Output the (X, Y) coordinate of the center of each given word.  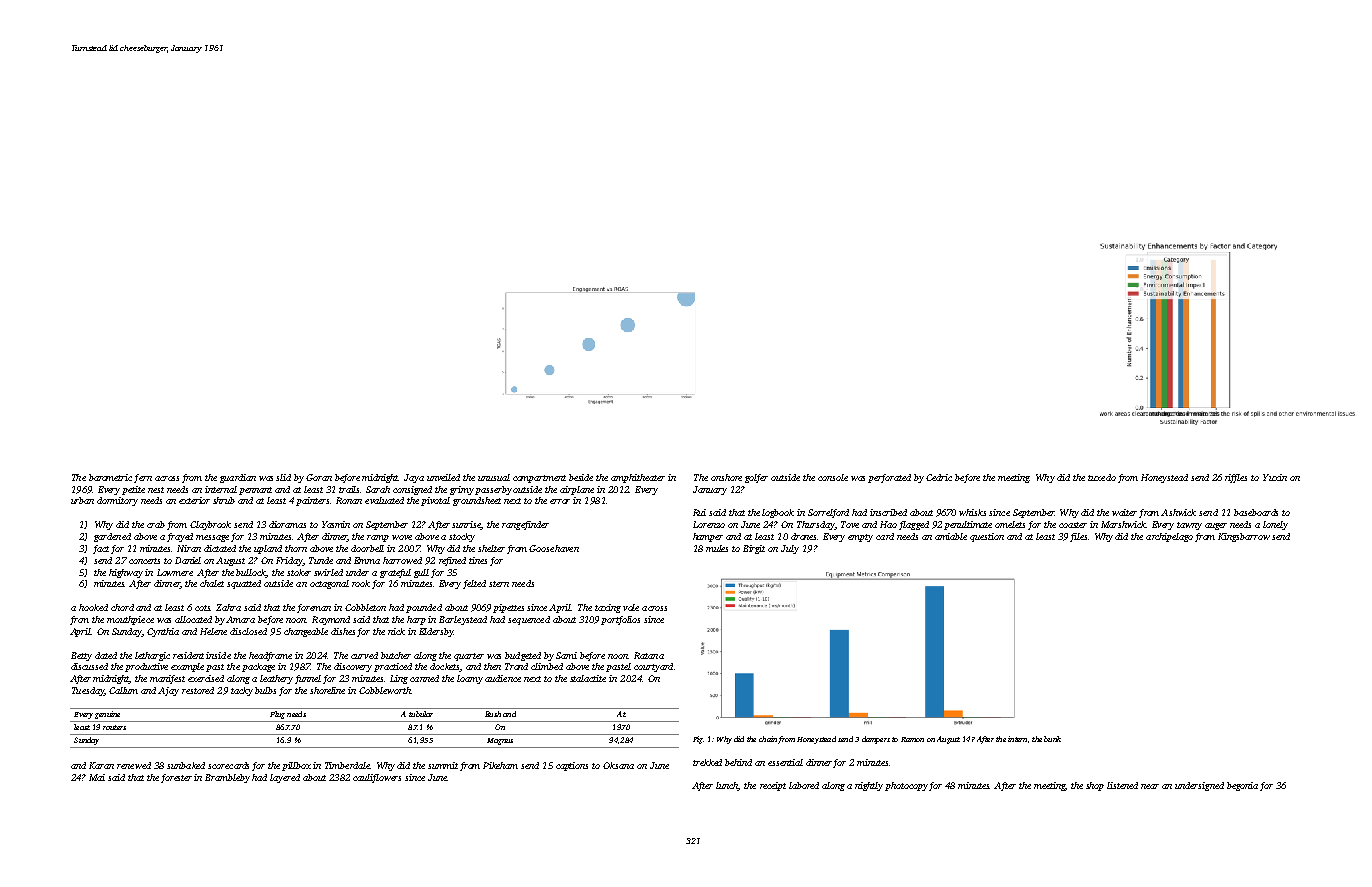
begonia (1242, 786)
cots (203, 608)
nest (156, 490)
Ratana (649, 655)
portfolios (620, 620)
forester (176, 778)
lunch (727, 786)
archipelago (1169, 537)
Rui (699, 512)
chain (768, 739)
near (1150, 786)
